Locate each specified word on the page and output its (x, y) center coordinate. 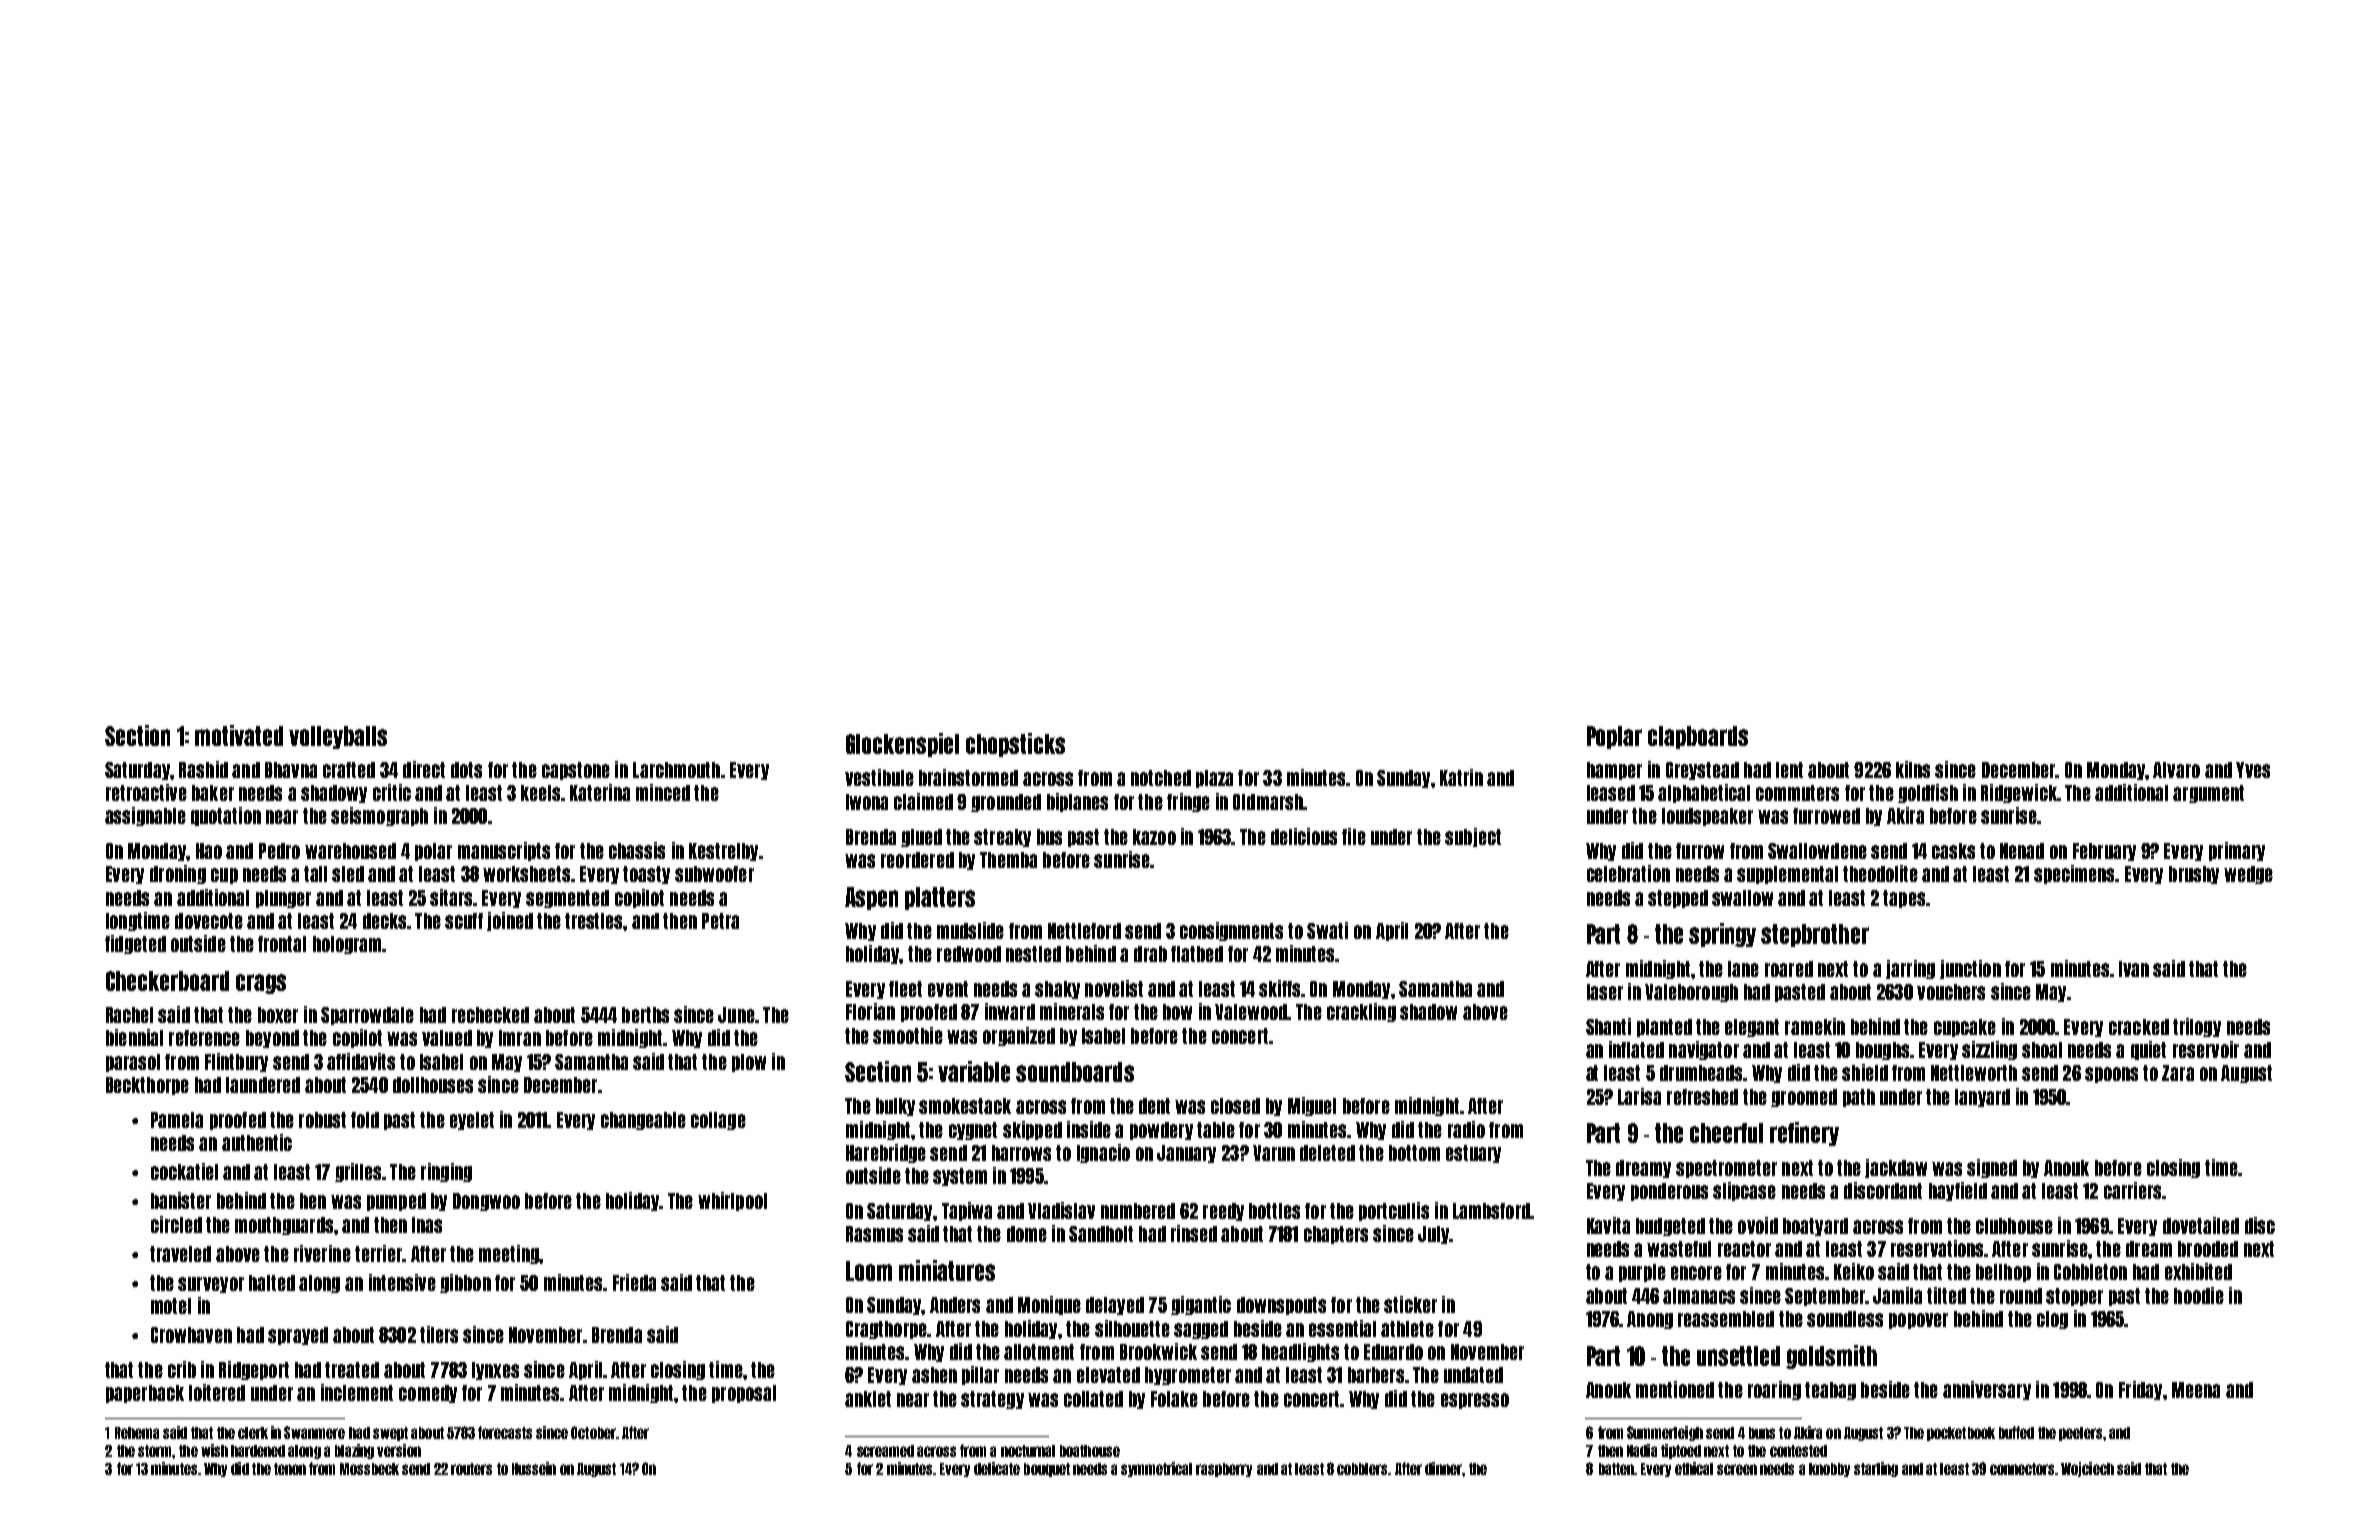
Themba (1008, 860)
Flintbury (236, 1062)
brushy (2194, 875)
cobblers (1362, 1469)
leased (1611, 793)
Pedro (279, 851)
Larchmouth (676, 770)
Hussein (534, 1468)
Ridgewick (2019, 793)
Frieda (634, 1282)
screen (1737, 1469)
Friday (2140, 1390)
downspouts (1281, 1306)
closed (1235, 1106)
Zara (2178, 1073)
